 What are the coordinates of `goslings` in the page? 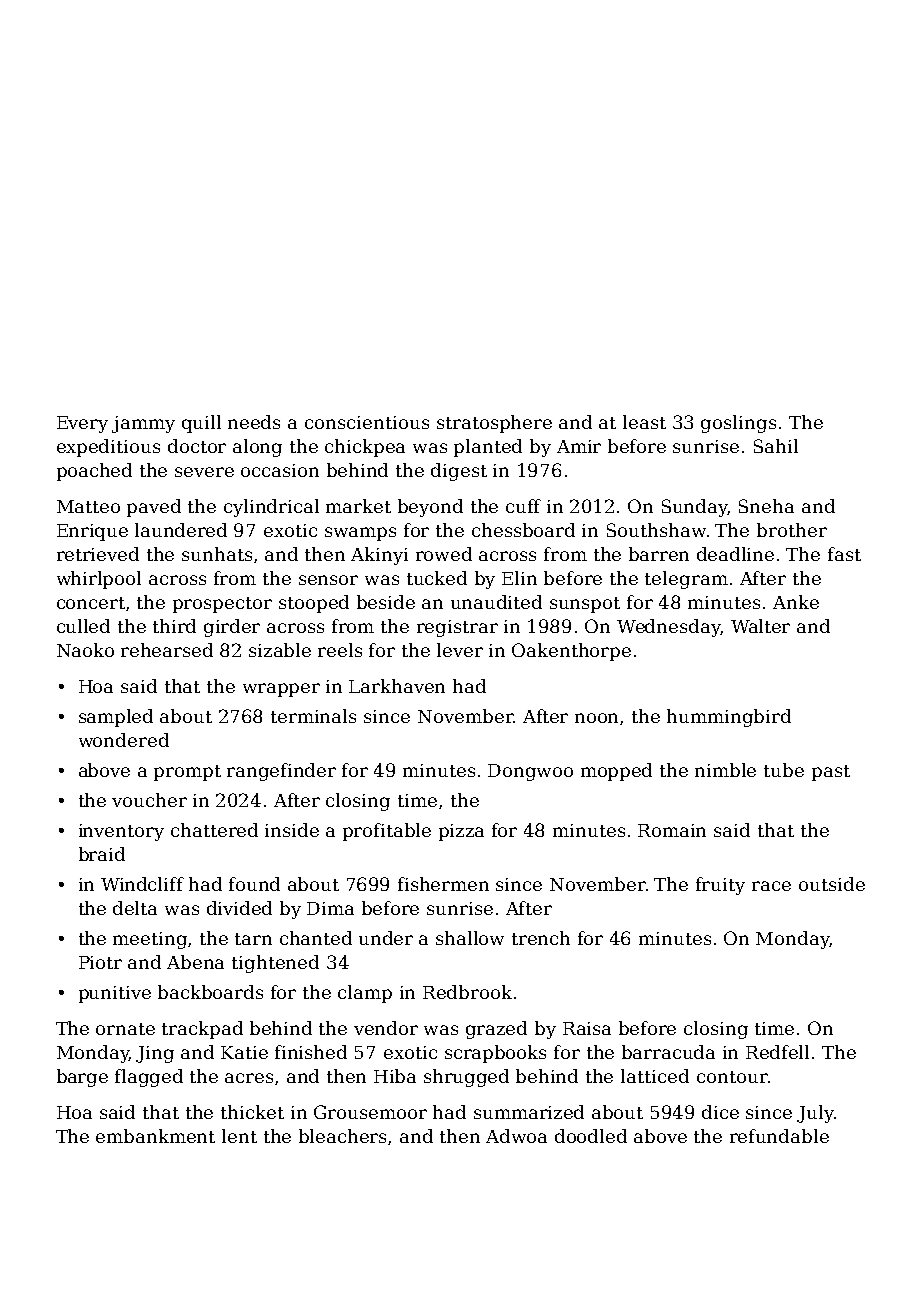 It's located at (738, 424).
